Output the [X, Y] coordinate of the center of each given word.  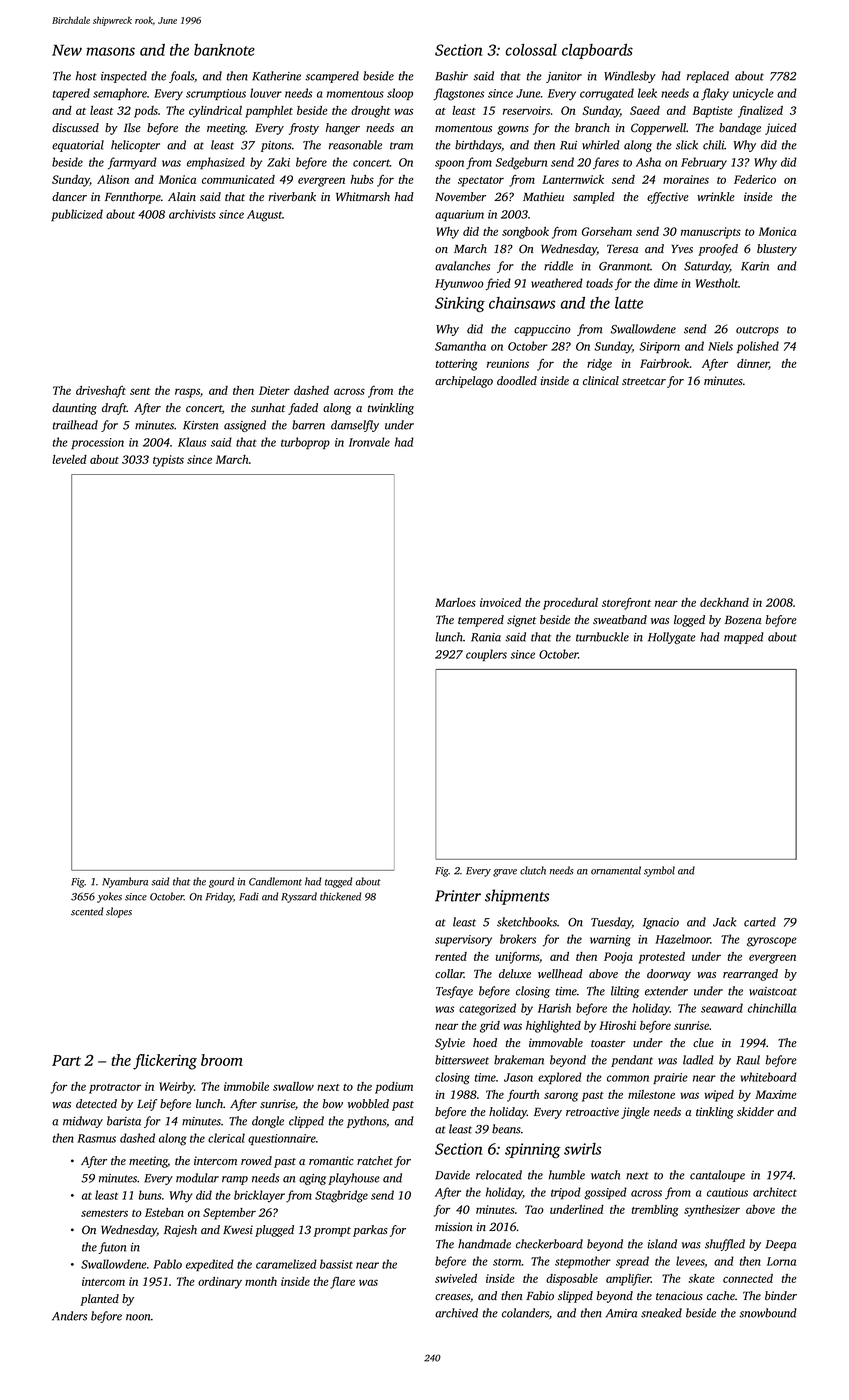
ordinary [220, 1283]
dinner [753, 364]
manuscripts [711, 233]
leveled [69, 459]
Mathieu [543, 196]
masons [110, 51]
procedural [570, 604]
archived [456, 1313]
